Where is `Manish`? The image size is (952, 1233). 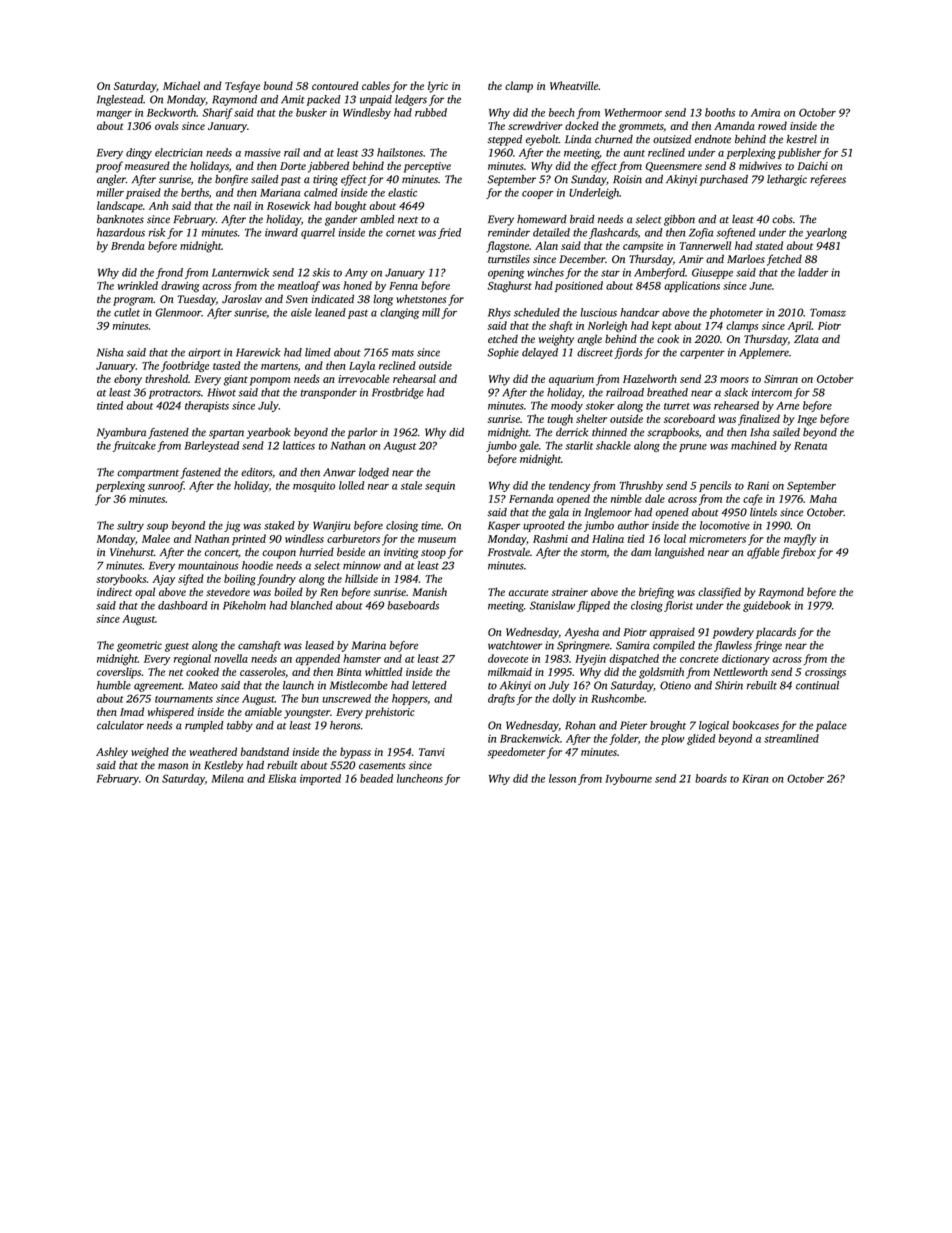 Manish is located at coordinates (429, 591).
